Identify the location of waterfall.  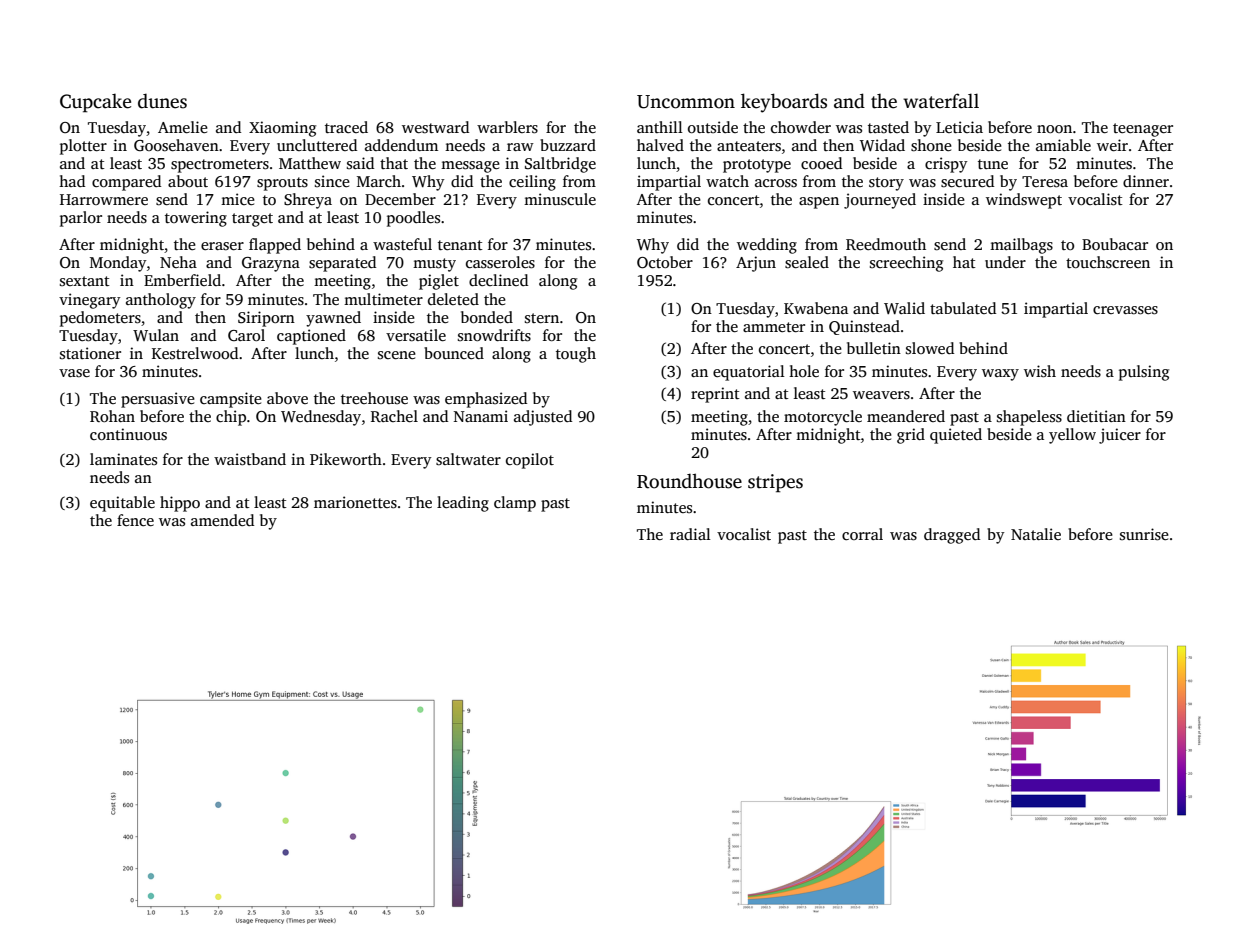
(941, 101).
